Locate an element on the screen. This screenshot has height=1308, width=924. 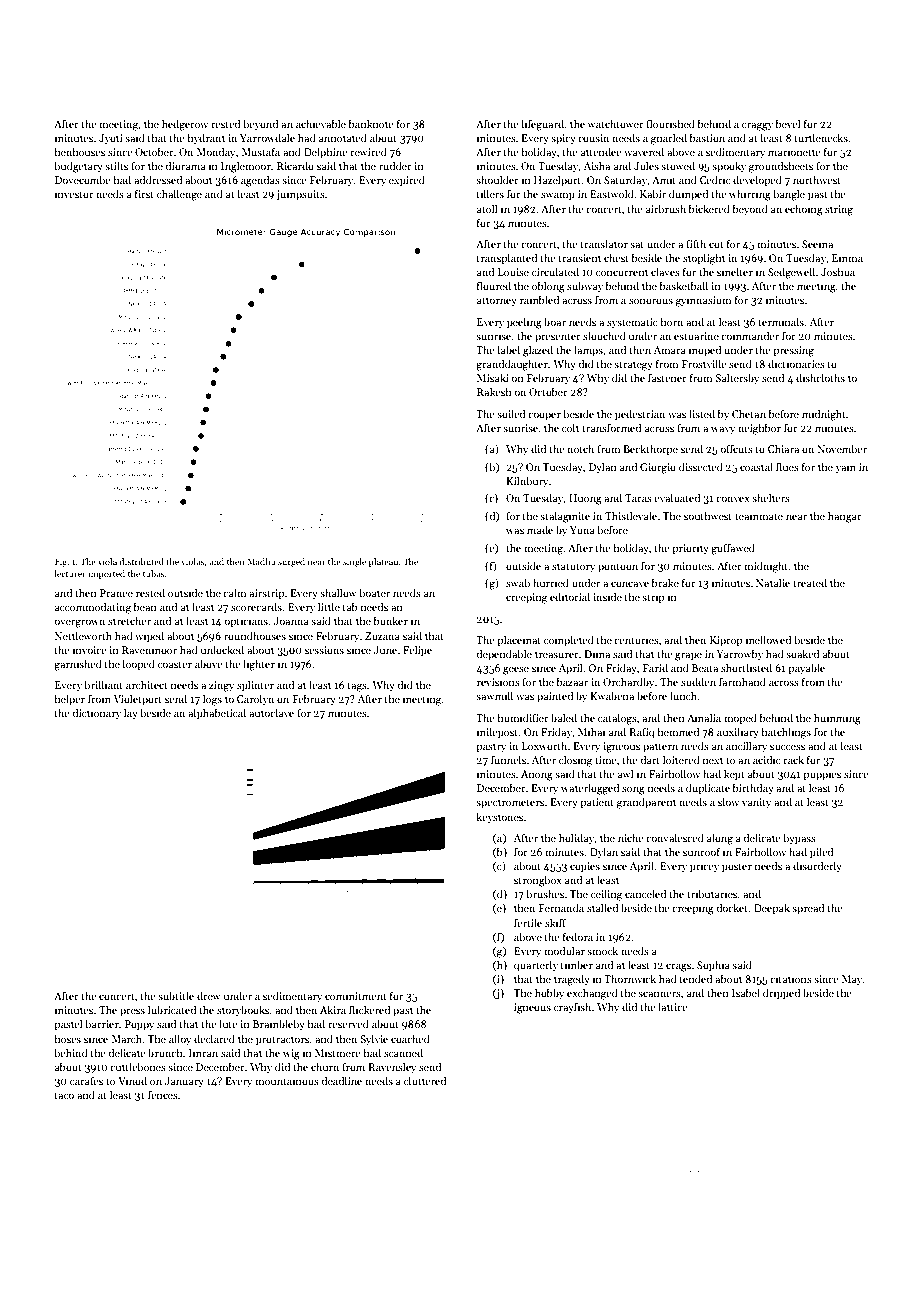
autoclave is located at coordinates (271, 712).
